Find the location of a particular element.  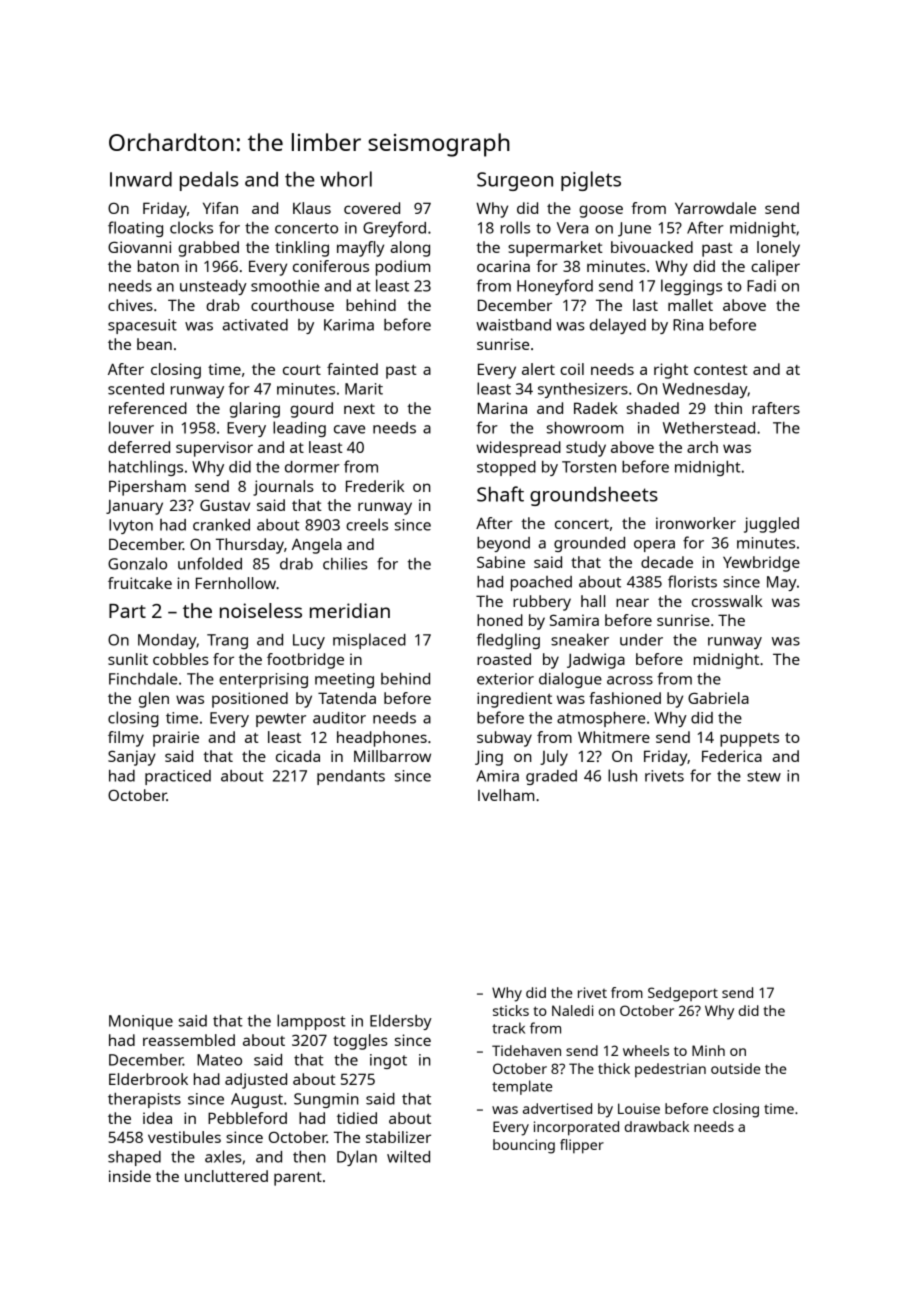

glaring is located at coordinates (255, 410).
